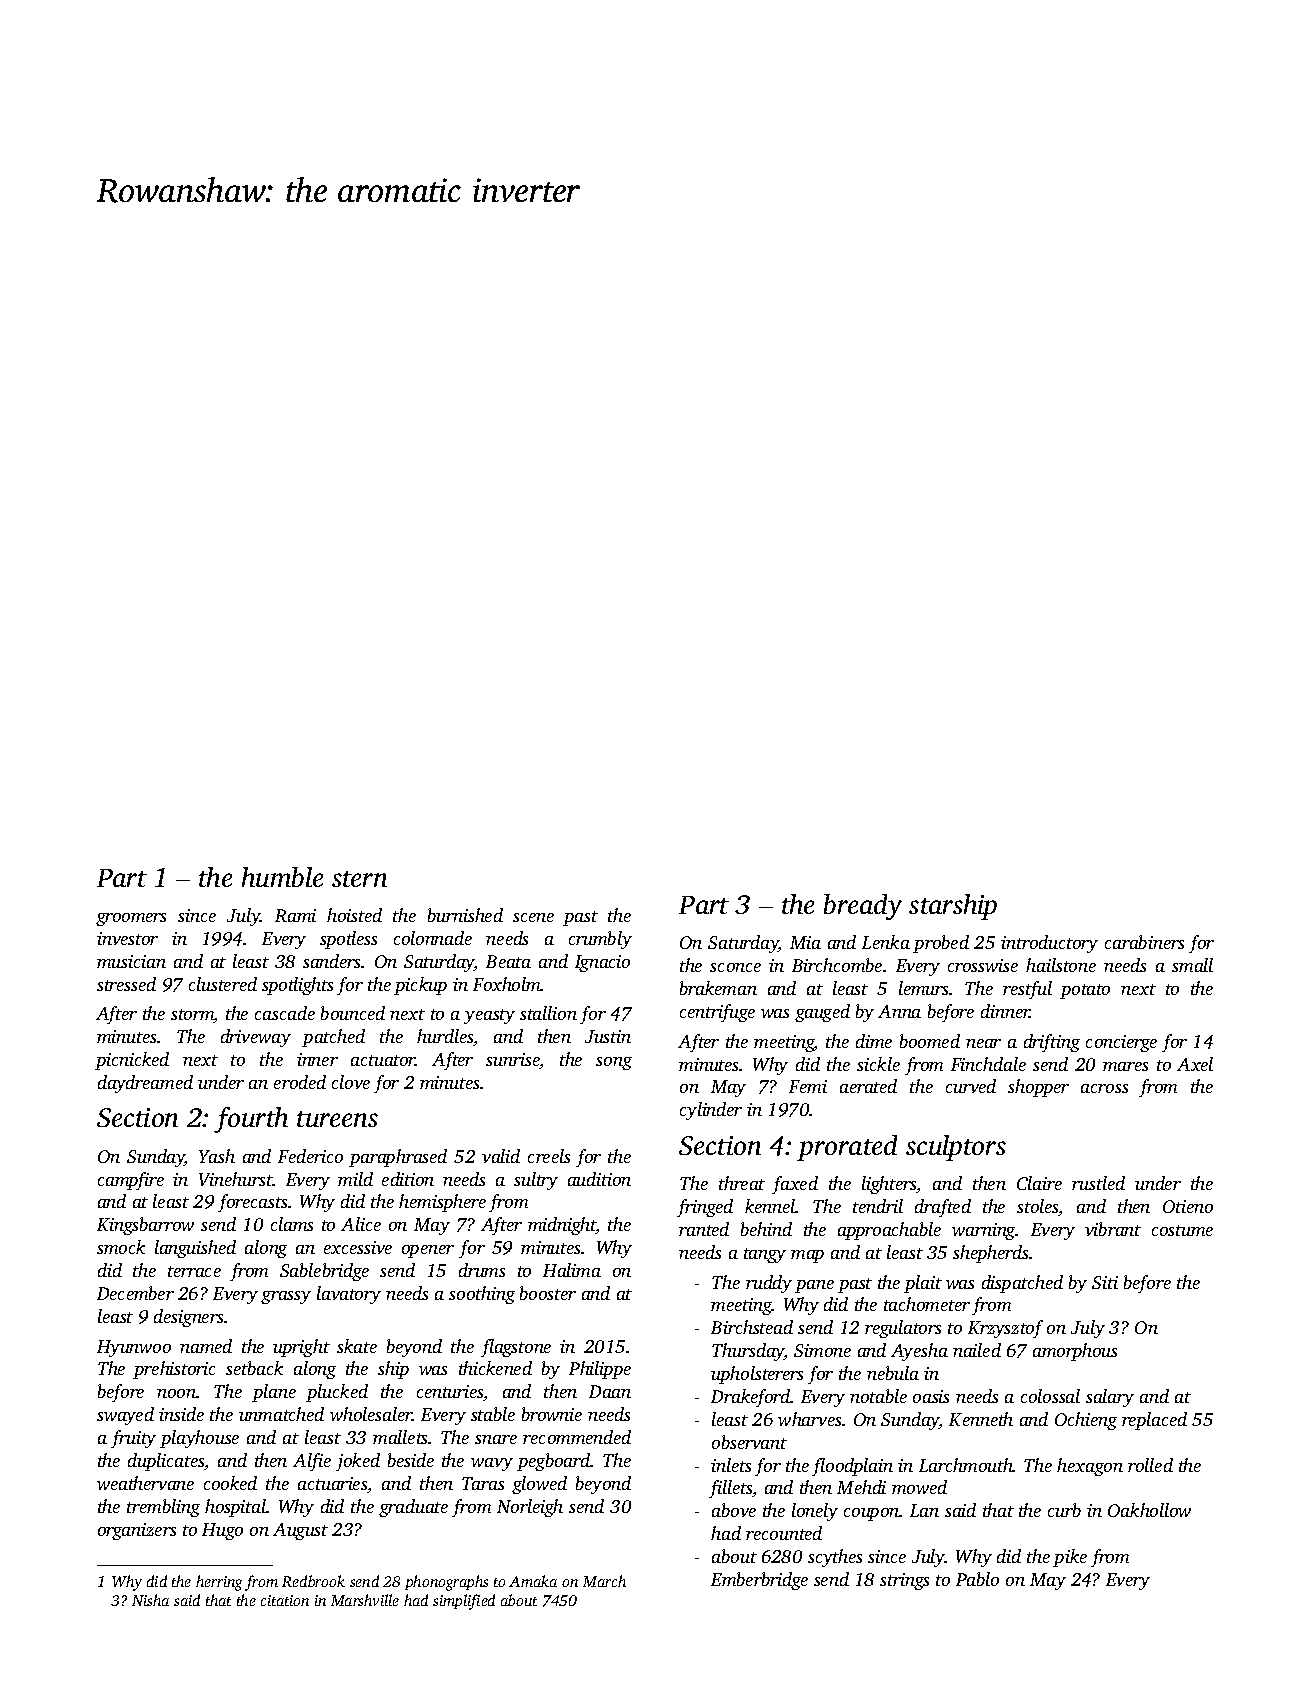 Image resolution: width=1311 pixels, height=1697 pixels. What do you see at coordinates (285, 1600) in the document?
I see `citation` at bounding box center [285, 1600].
